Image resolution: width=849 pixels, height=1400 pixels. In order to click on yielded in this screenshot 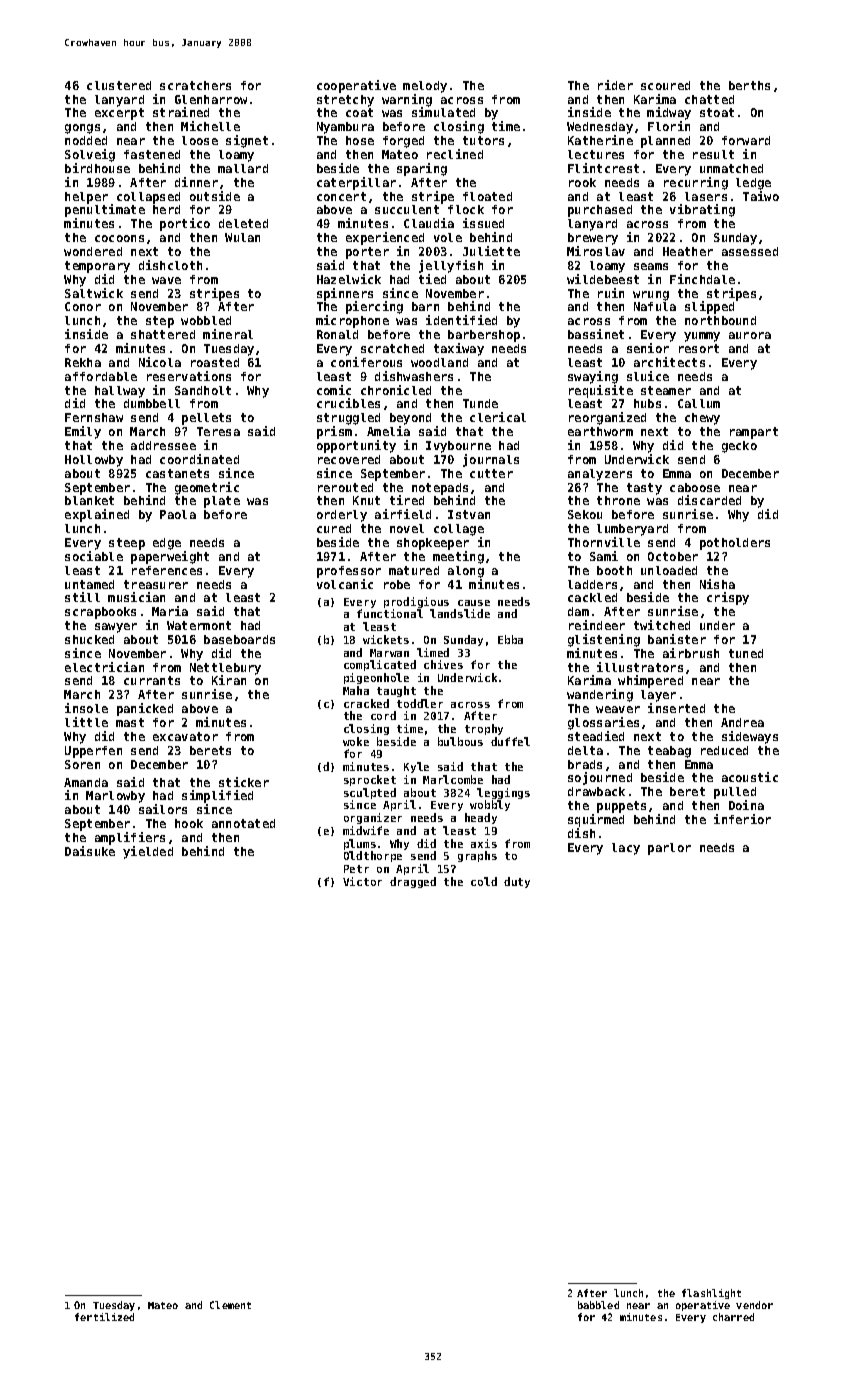, I will do `click(148, 852)`.
